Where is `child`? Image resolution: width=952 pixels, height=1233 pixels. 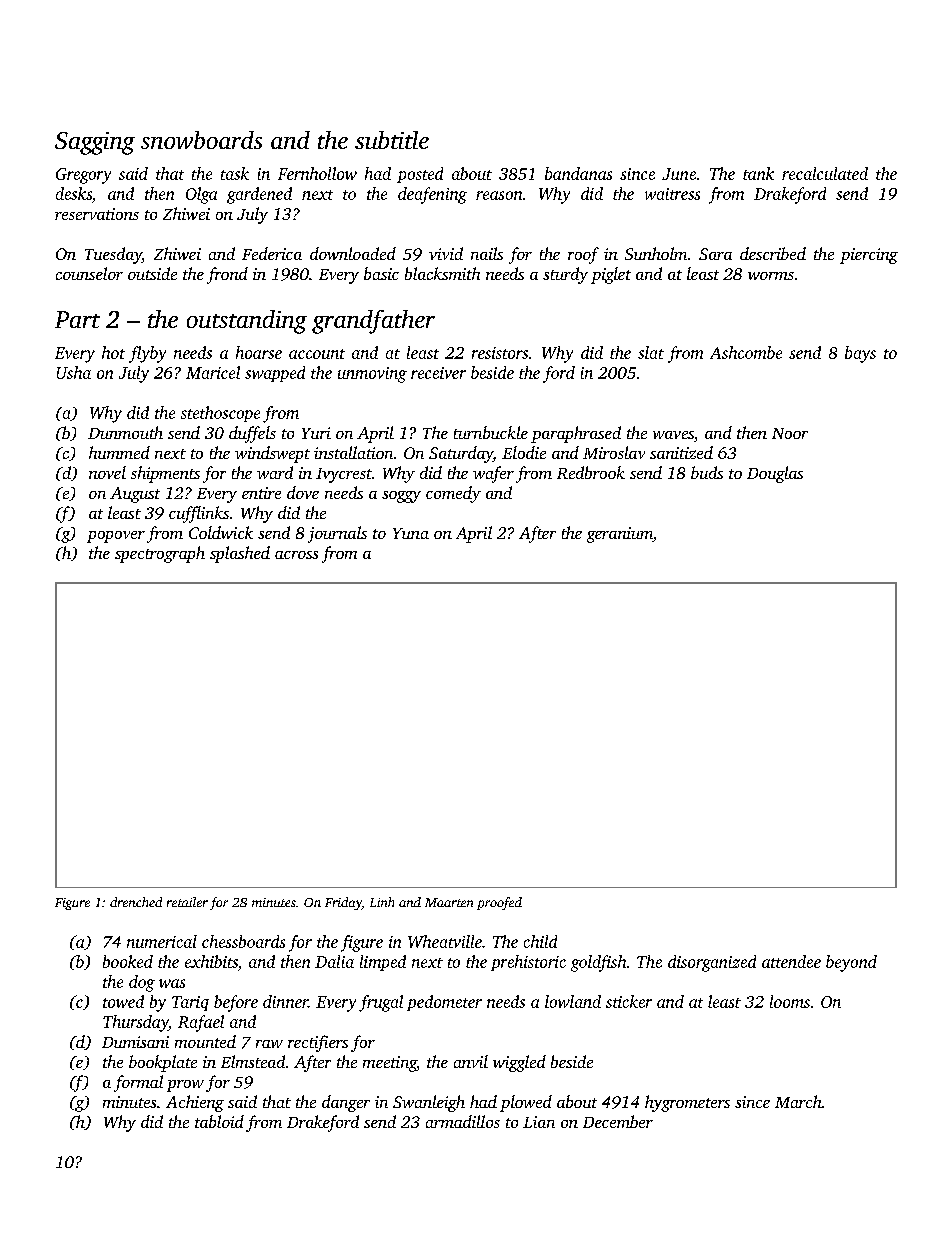
child is located at coordinates (540, 941).
